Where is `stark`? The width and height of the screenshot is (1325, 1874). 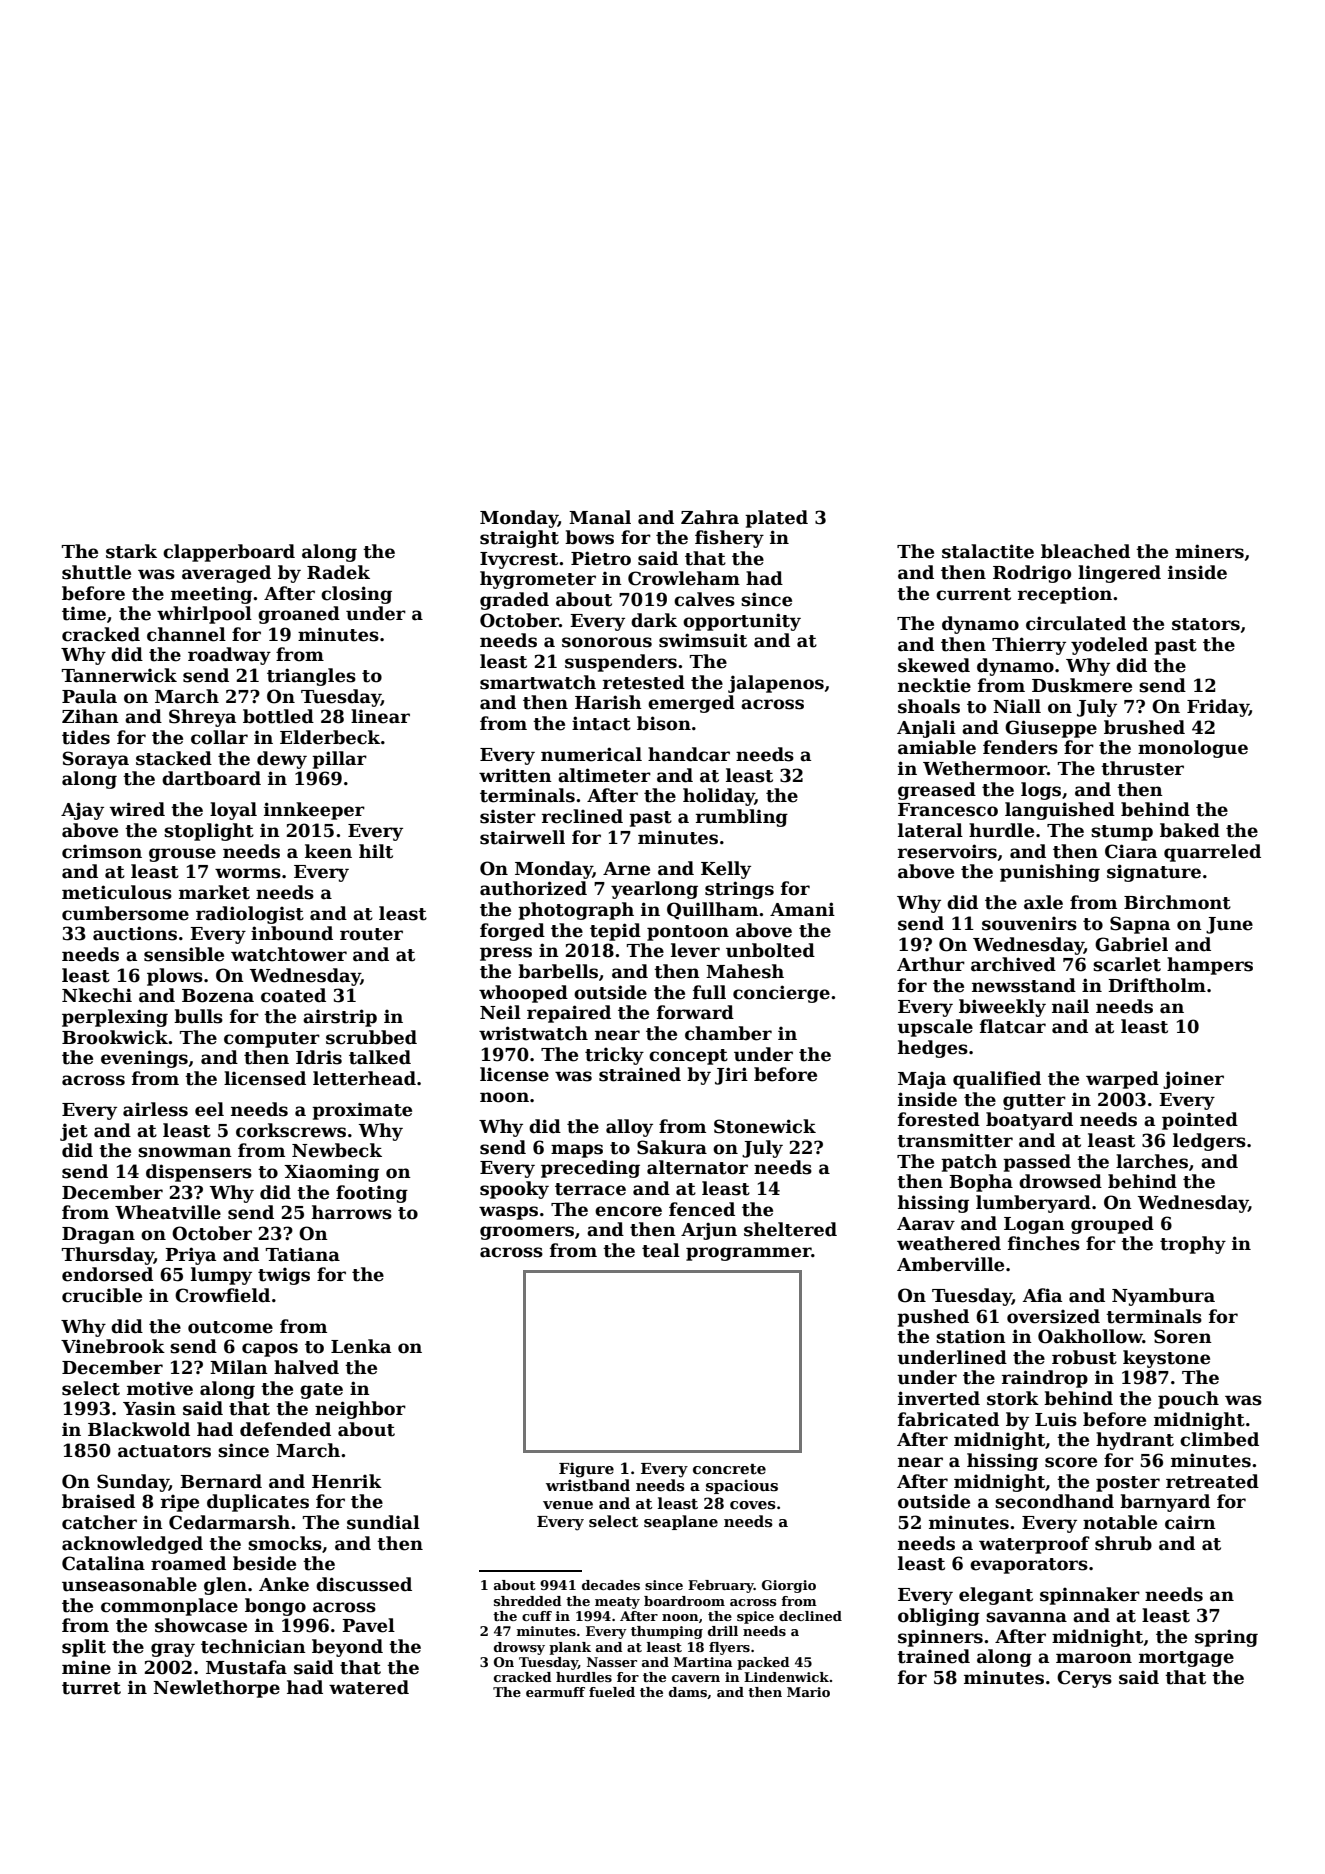
stark is located at coordinates (131, 551).
